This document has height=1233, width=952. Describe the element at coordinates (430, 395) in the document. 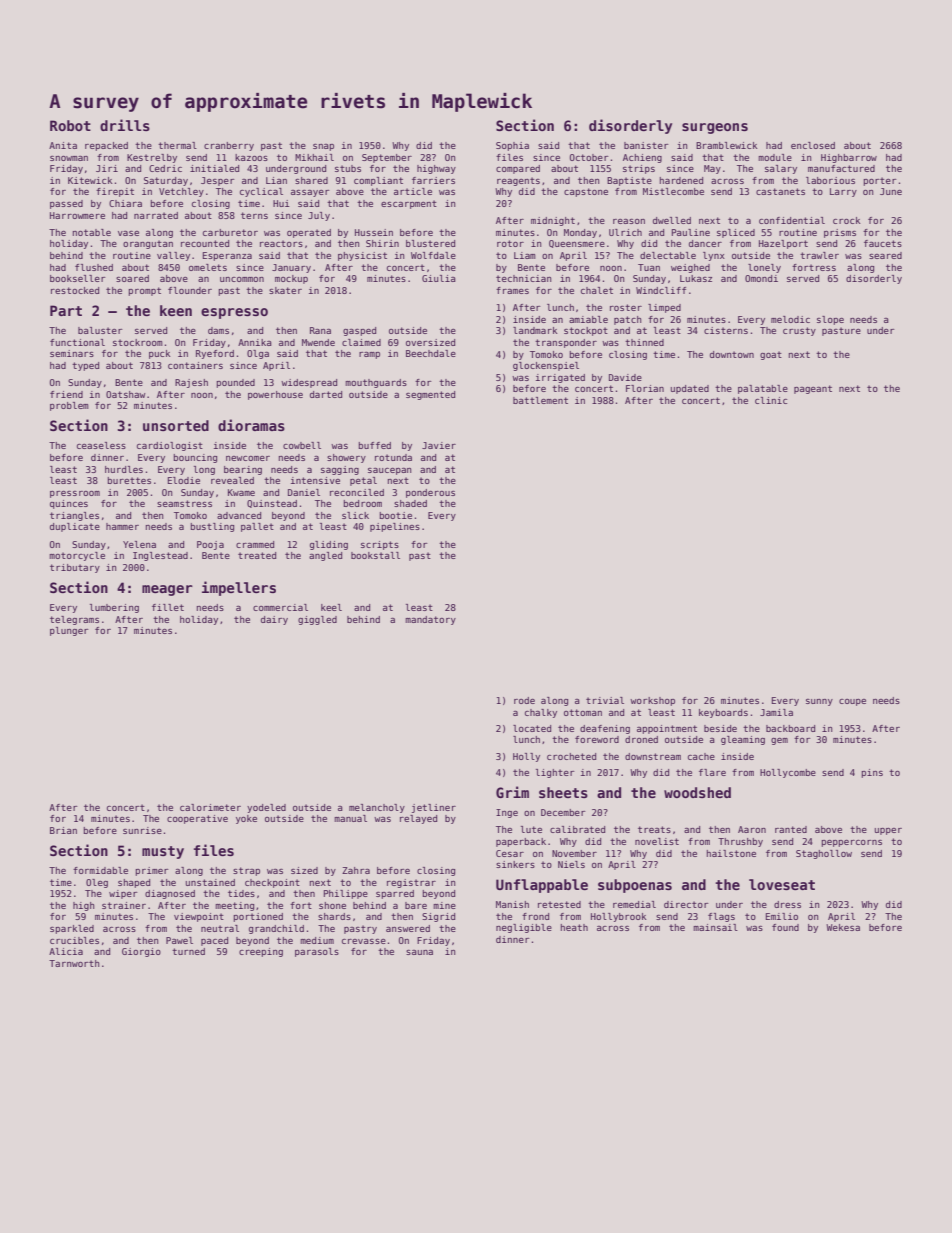

I see `segmented` at that location.
